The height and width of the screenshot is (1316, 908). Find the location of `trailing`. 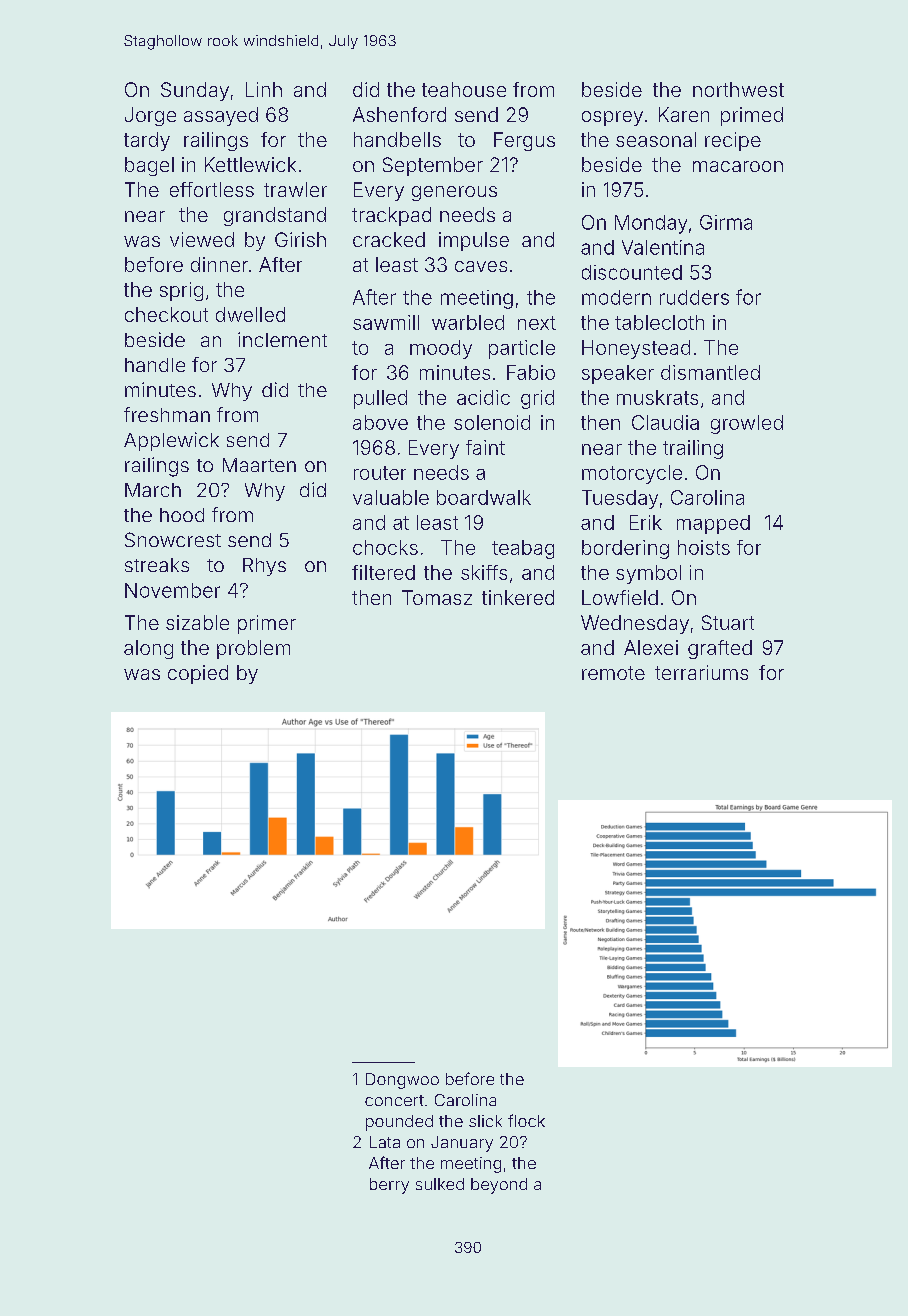

trailing is located at coordinates (693, 449).
